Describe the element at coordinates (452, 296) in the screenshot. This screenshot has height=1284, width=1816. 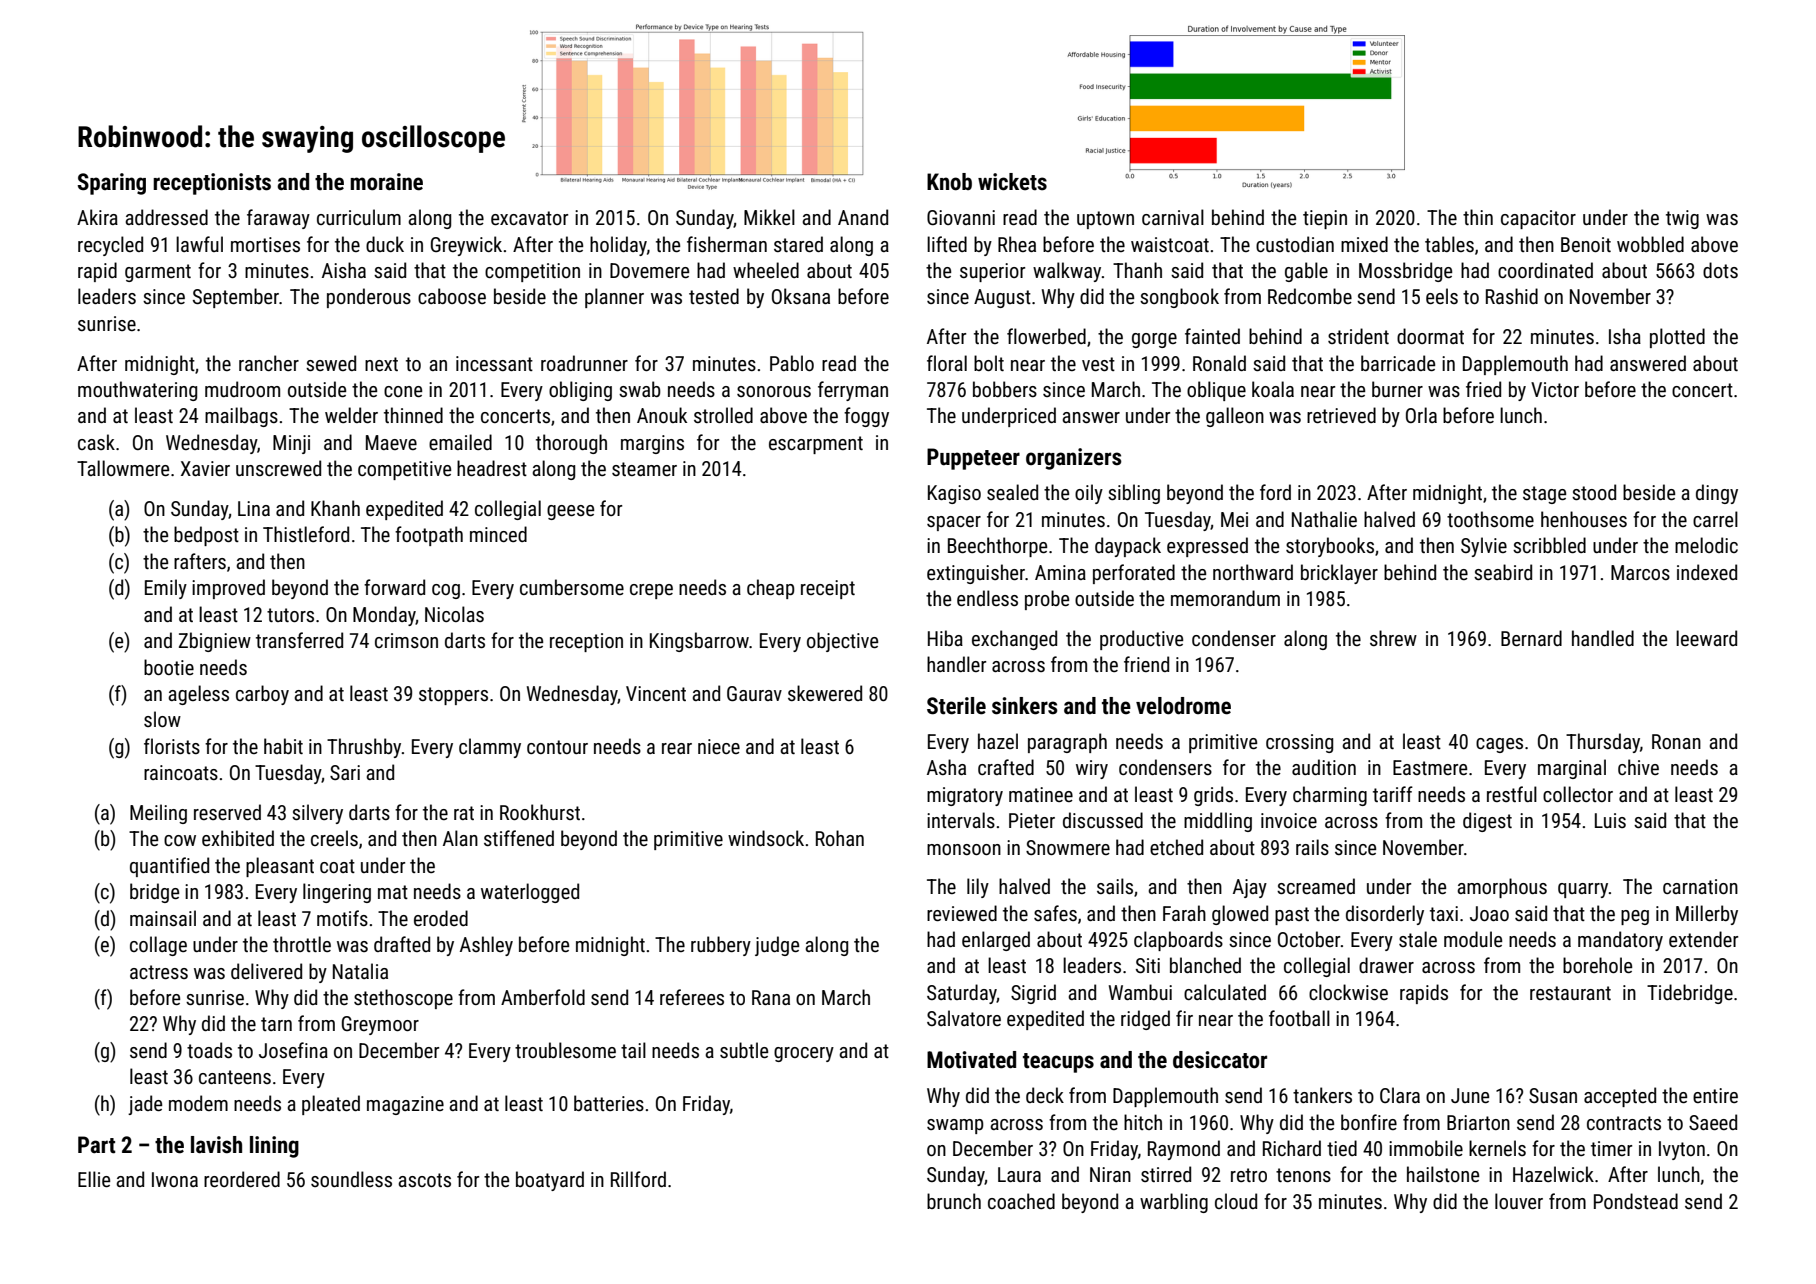
I see `caboose` at that location.
